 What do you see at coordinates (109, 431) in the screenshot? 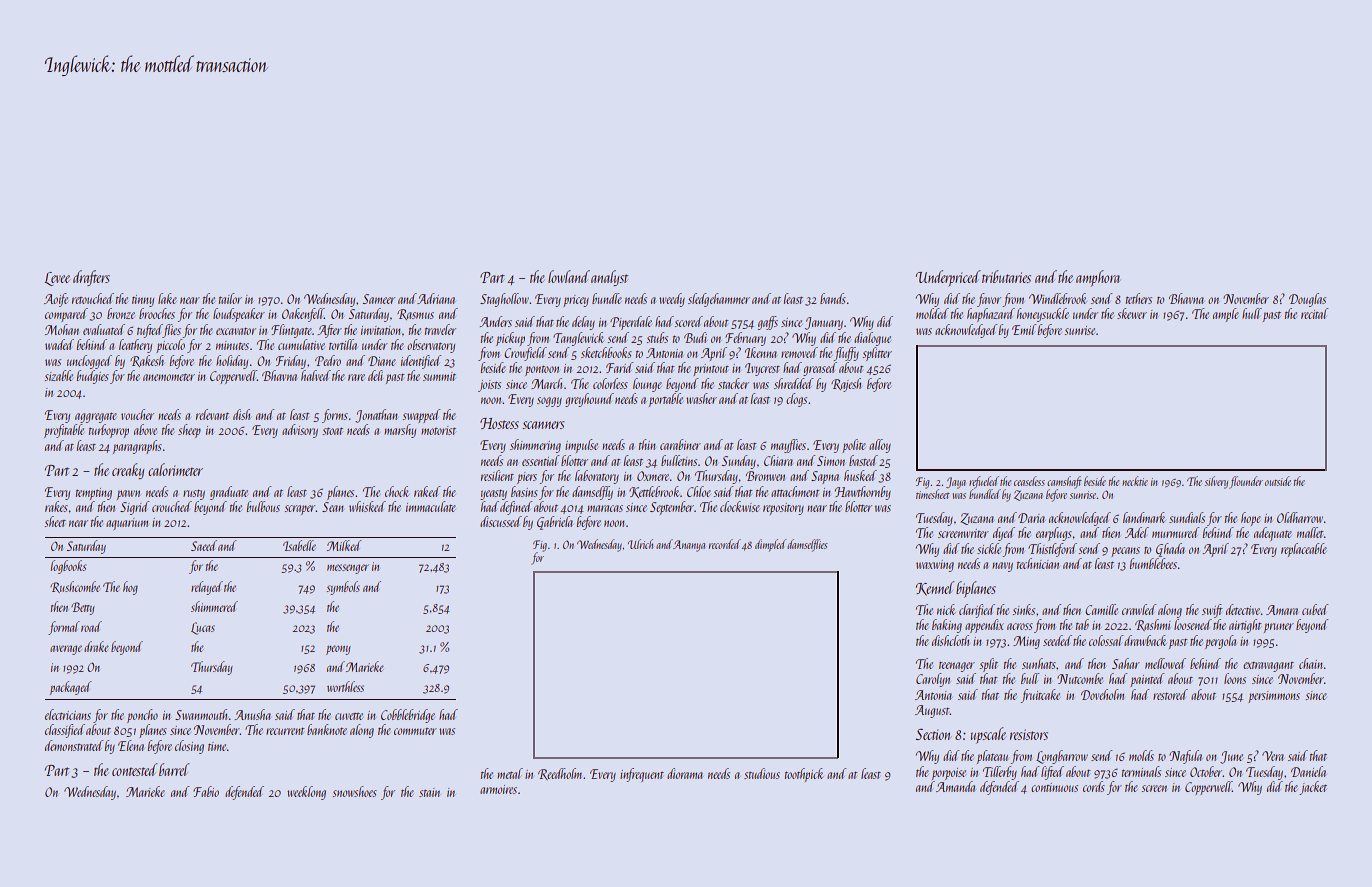
I see `turboprop` at bounding box center [109, 431].
